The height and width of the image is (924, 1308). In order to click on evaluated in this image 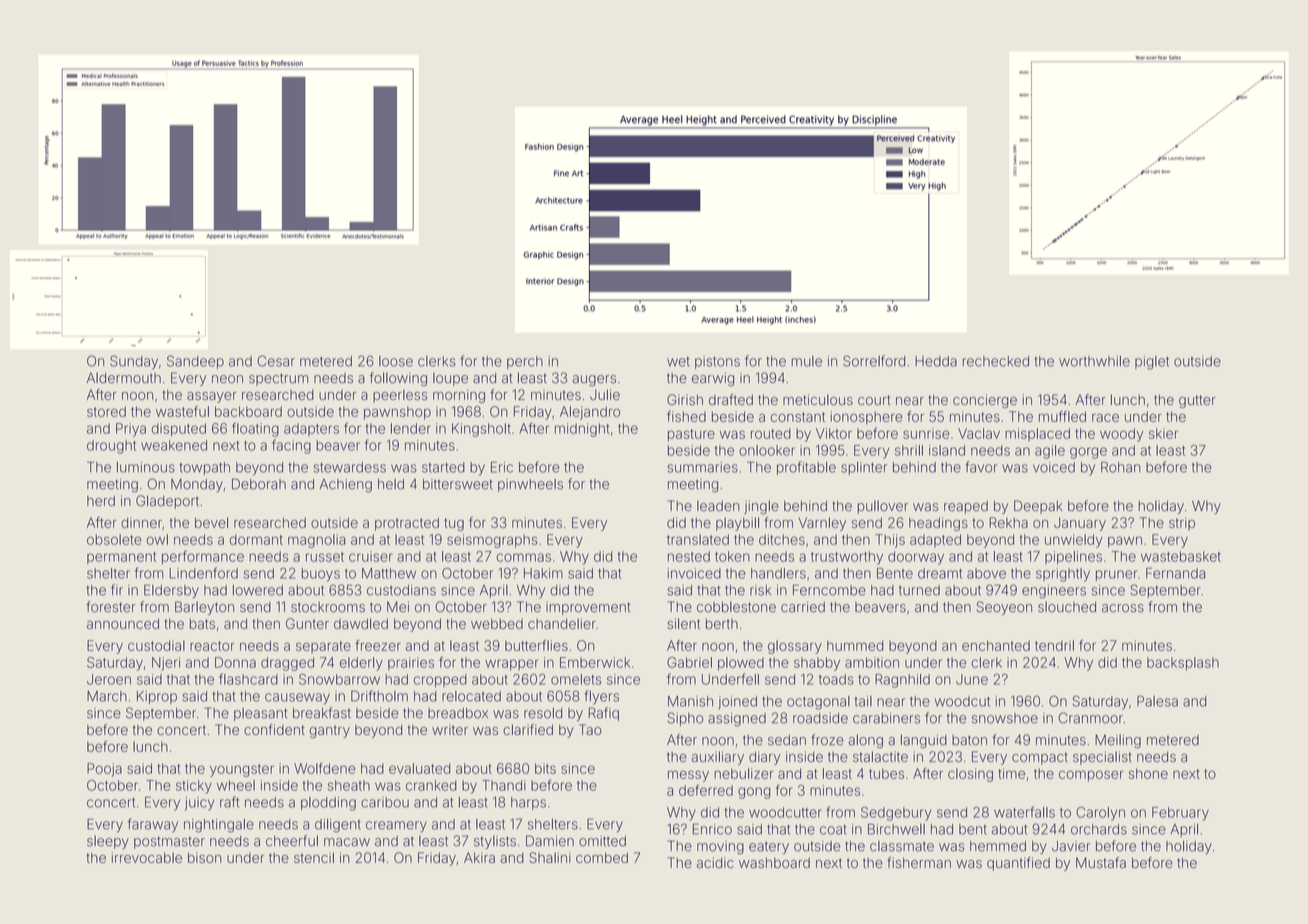, I will do `click(419, 768)`.
